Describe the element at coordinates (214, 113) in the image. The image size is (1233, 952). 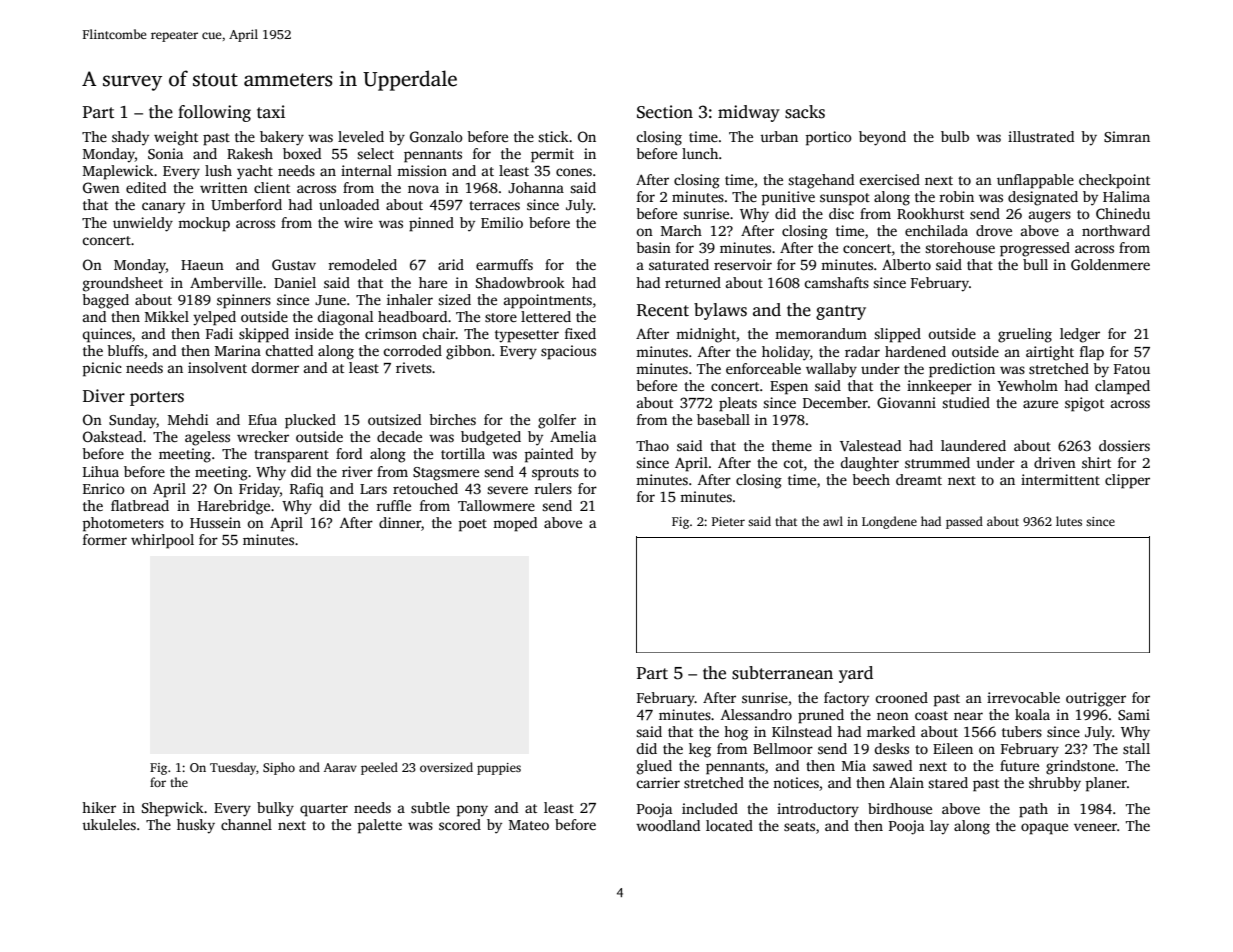
I see `following` at that location.
